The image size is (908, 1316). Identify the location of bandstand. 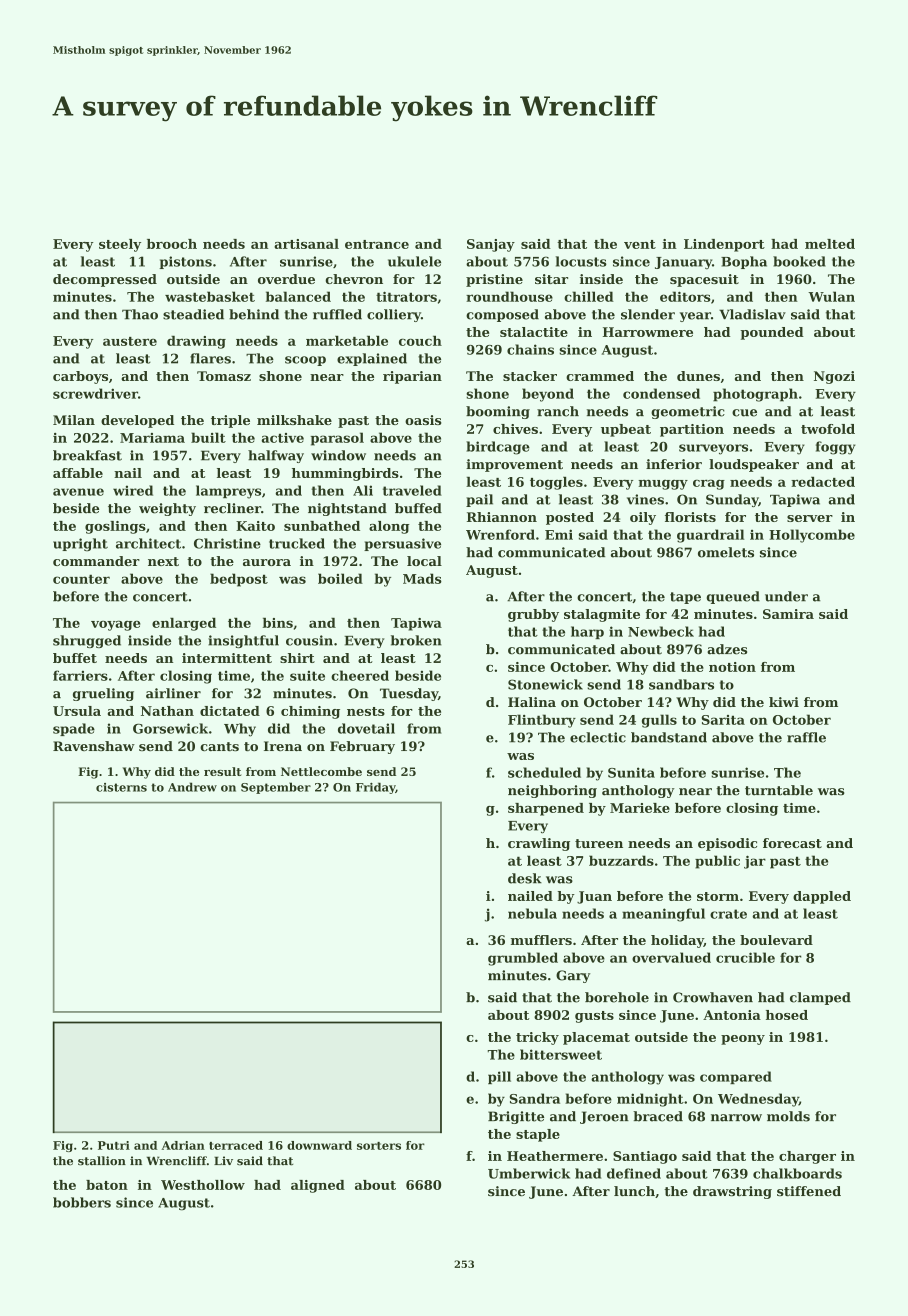
(669, 737).
